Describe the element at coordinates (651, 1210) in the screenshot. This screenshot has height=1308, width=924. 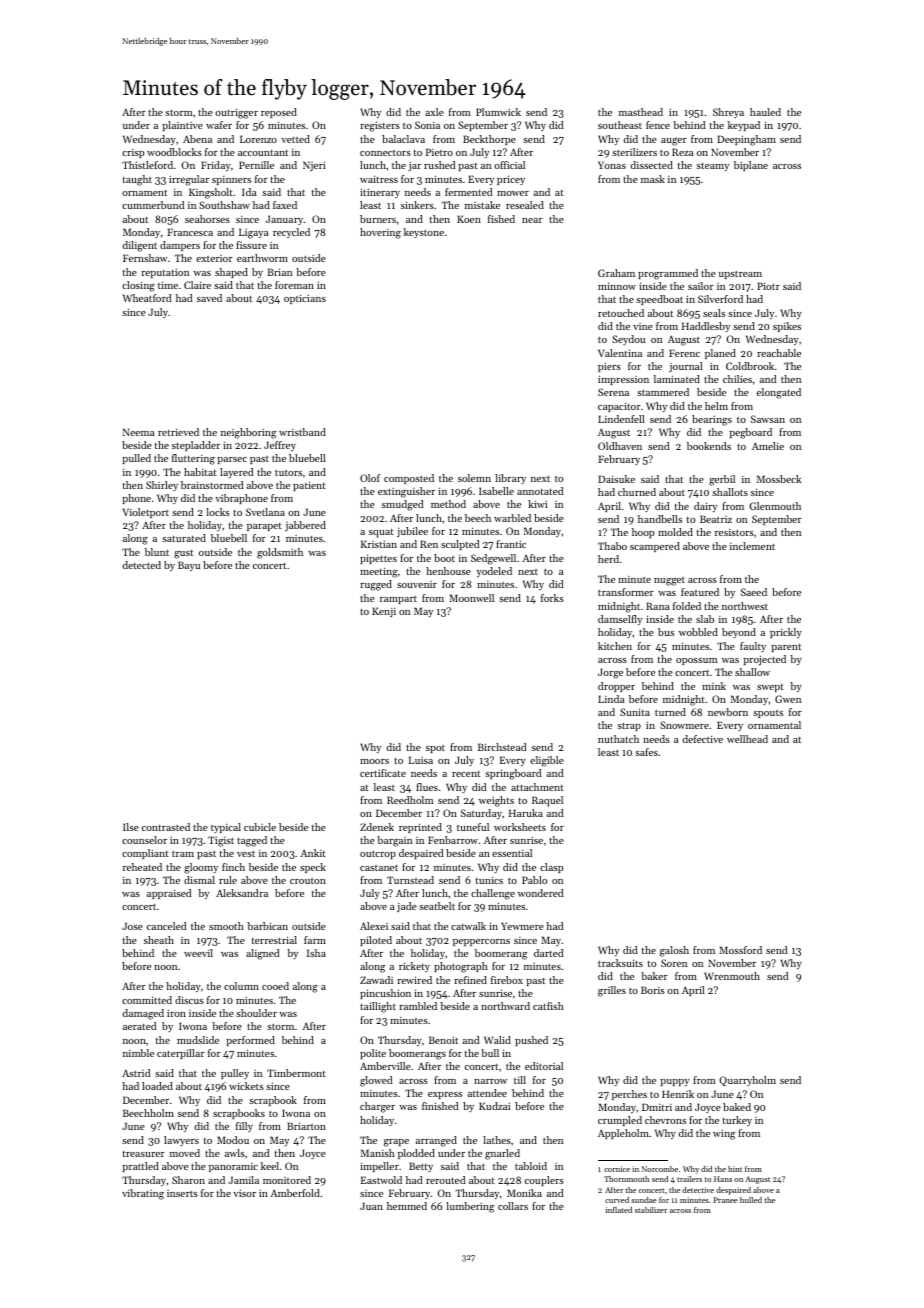
I see `stabilizer` at that location.
